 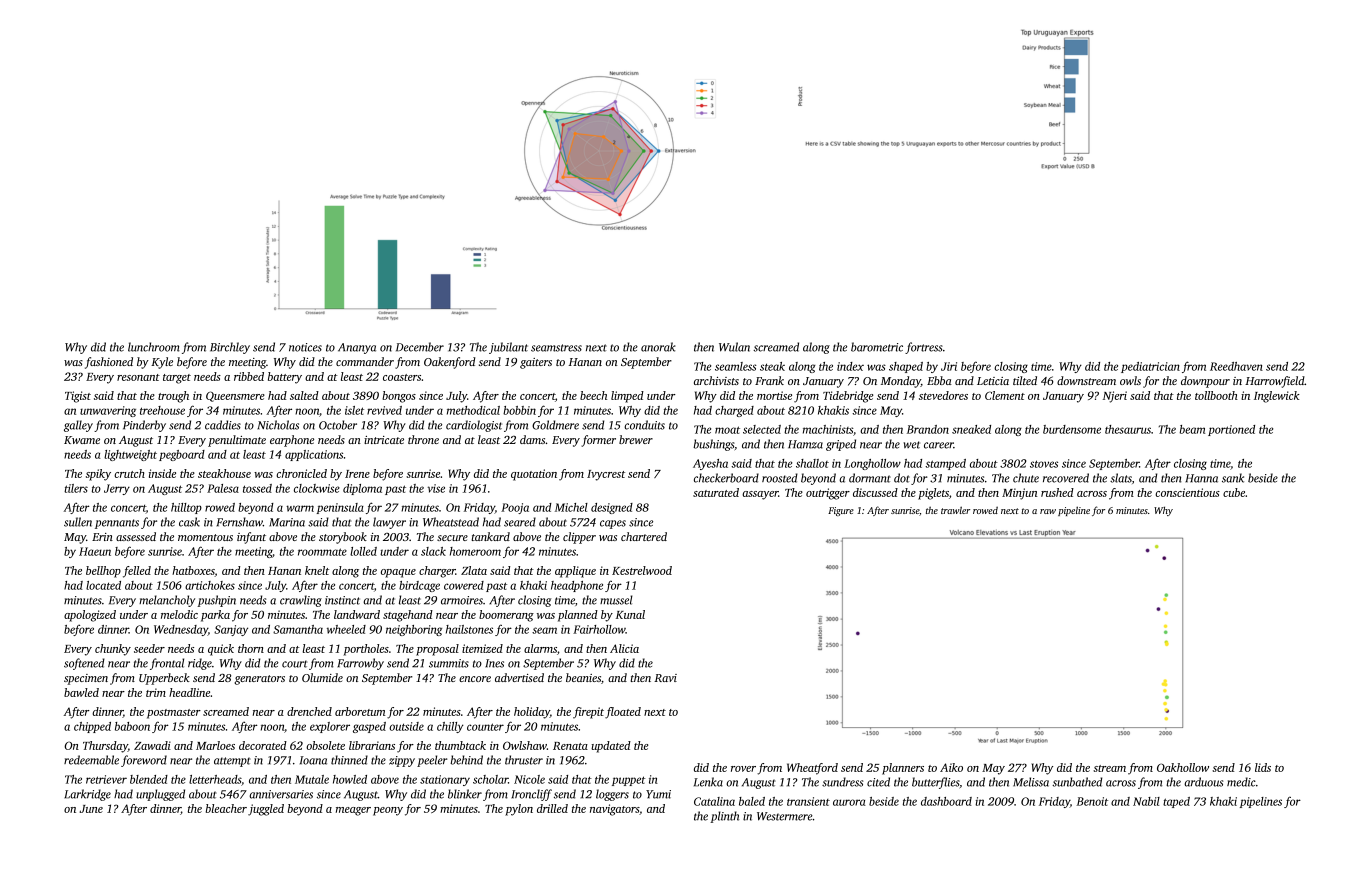 I want to click on applique, so click(x=575, y=572).
